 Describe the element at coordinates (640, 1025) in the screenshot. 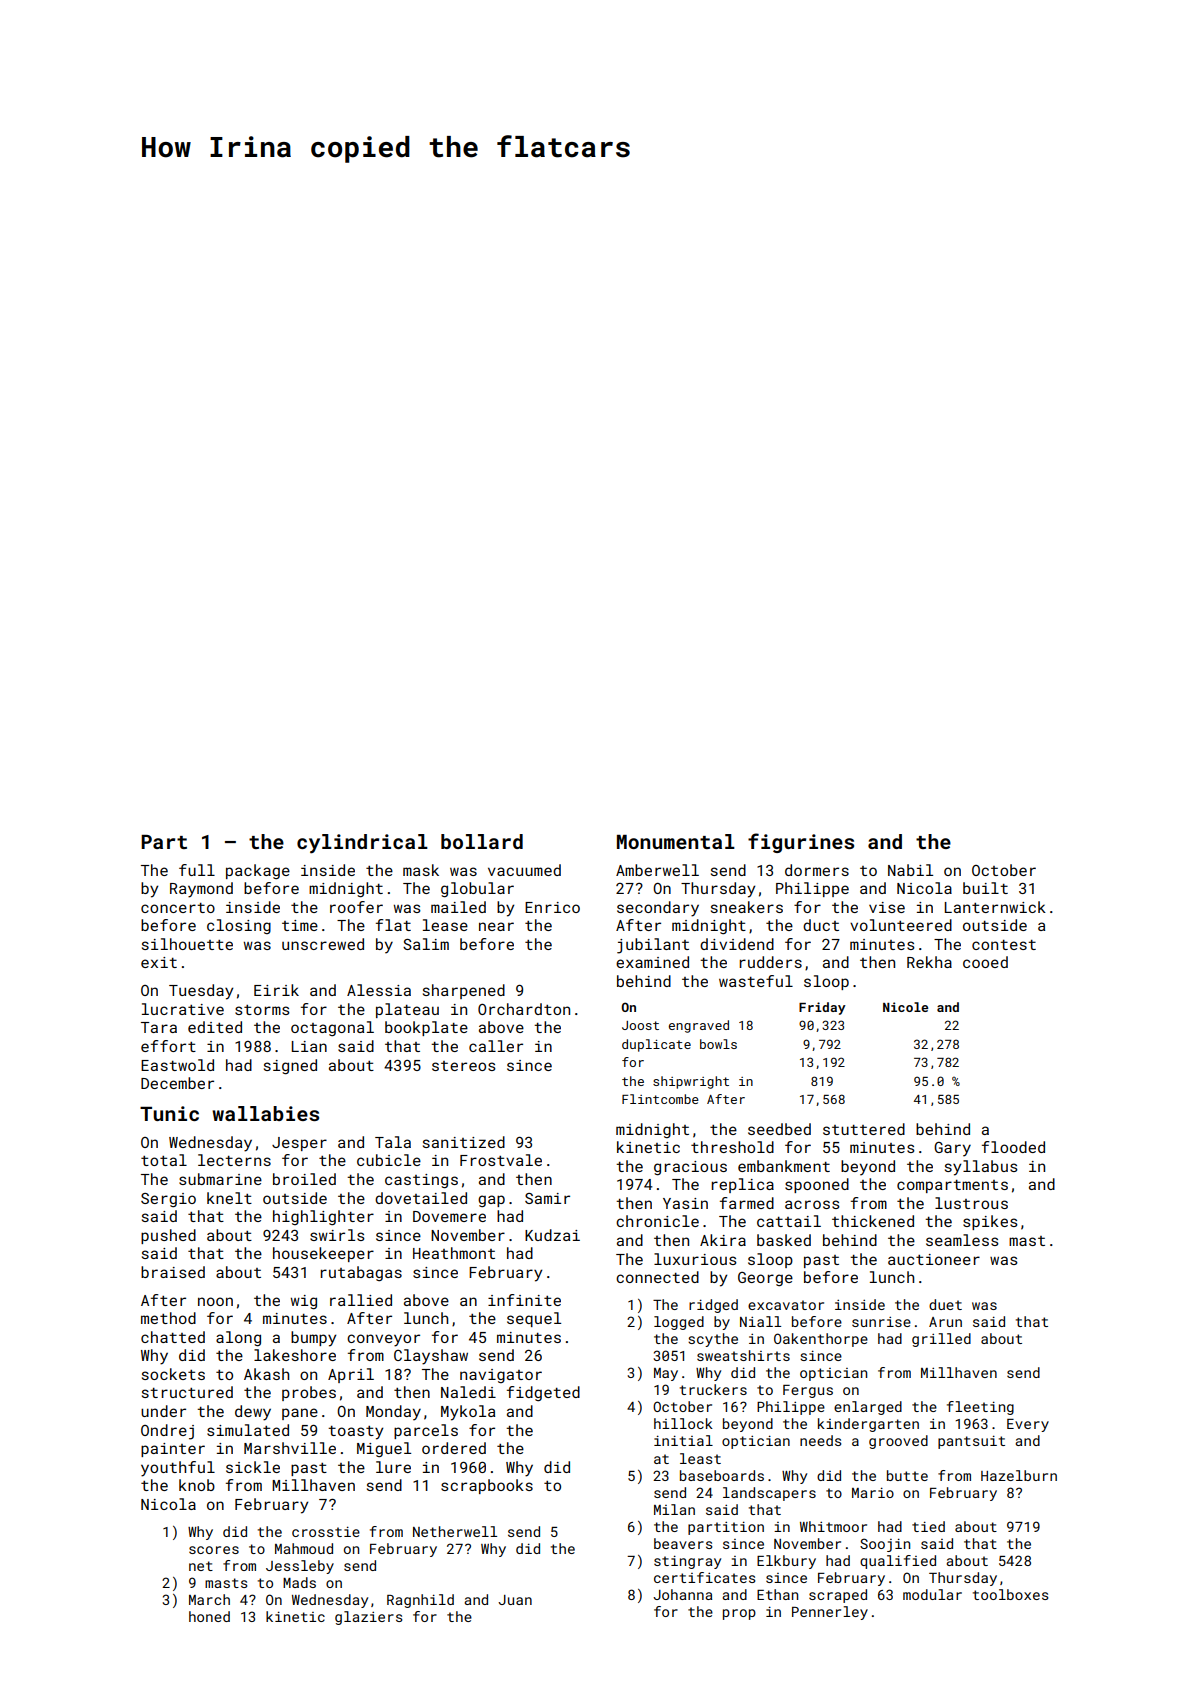

I see `Joost` at that location.
